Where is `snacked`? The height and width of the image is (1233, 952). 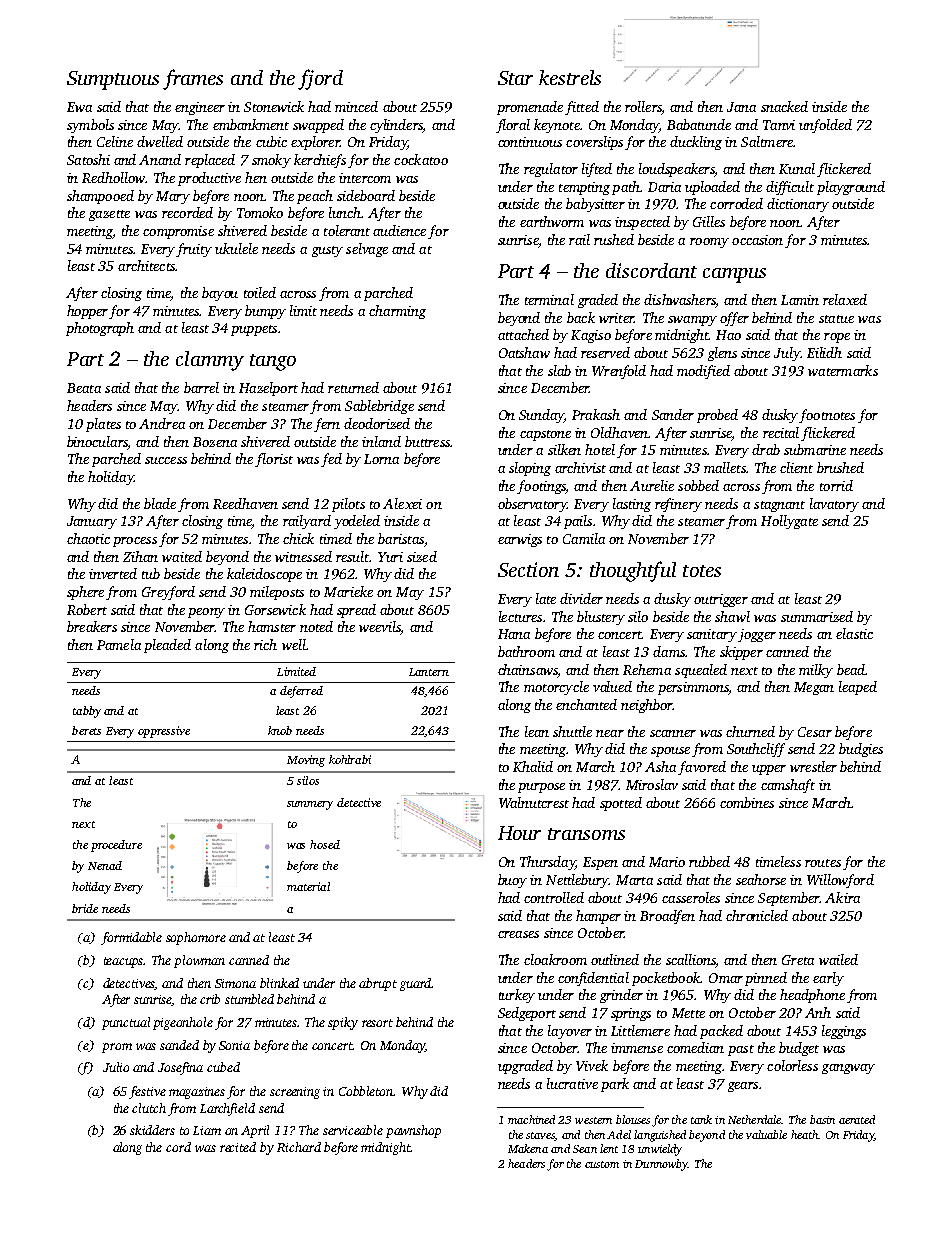
snacked is located at coordinates (784, 106).
